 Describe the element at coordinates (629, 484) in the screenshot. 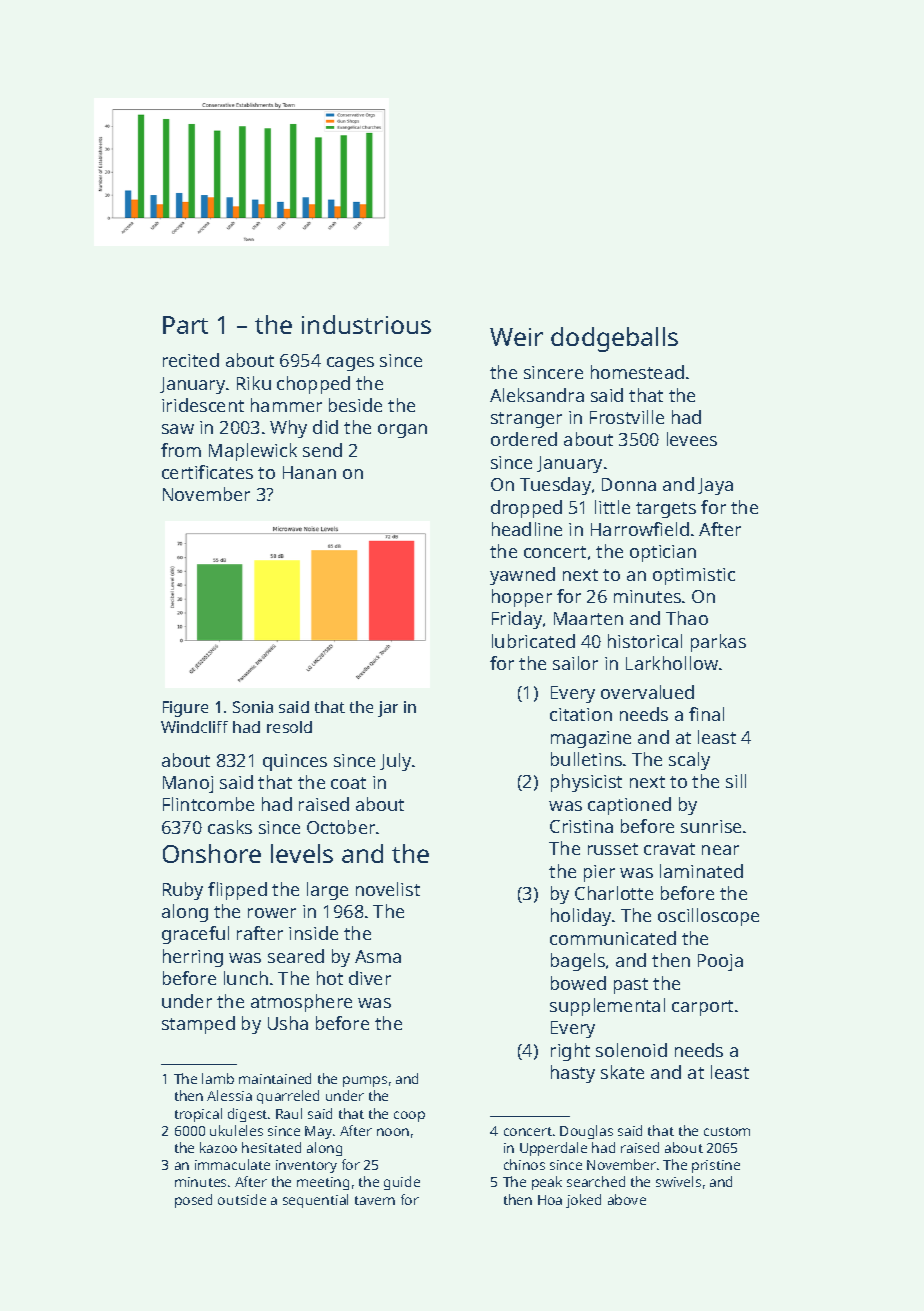

I see `Donna` at that location.
